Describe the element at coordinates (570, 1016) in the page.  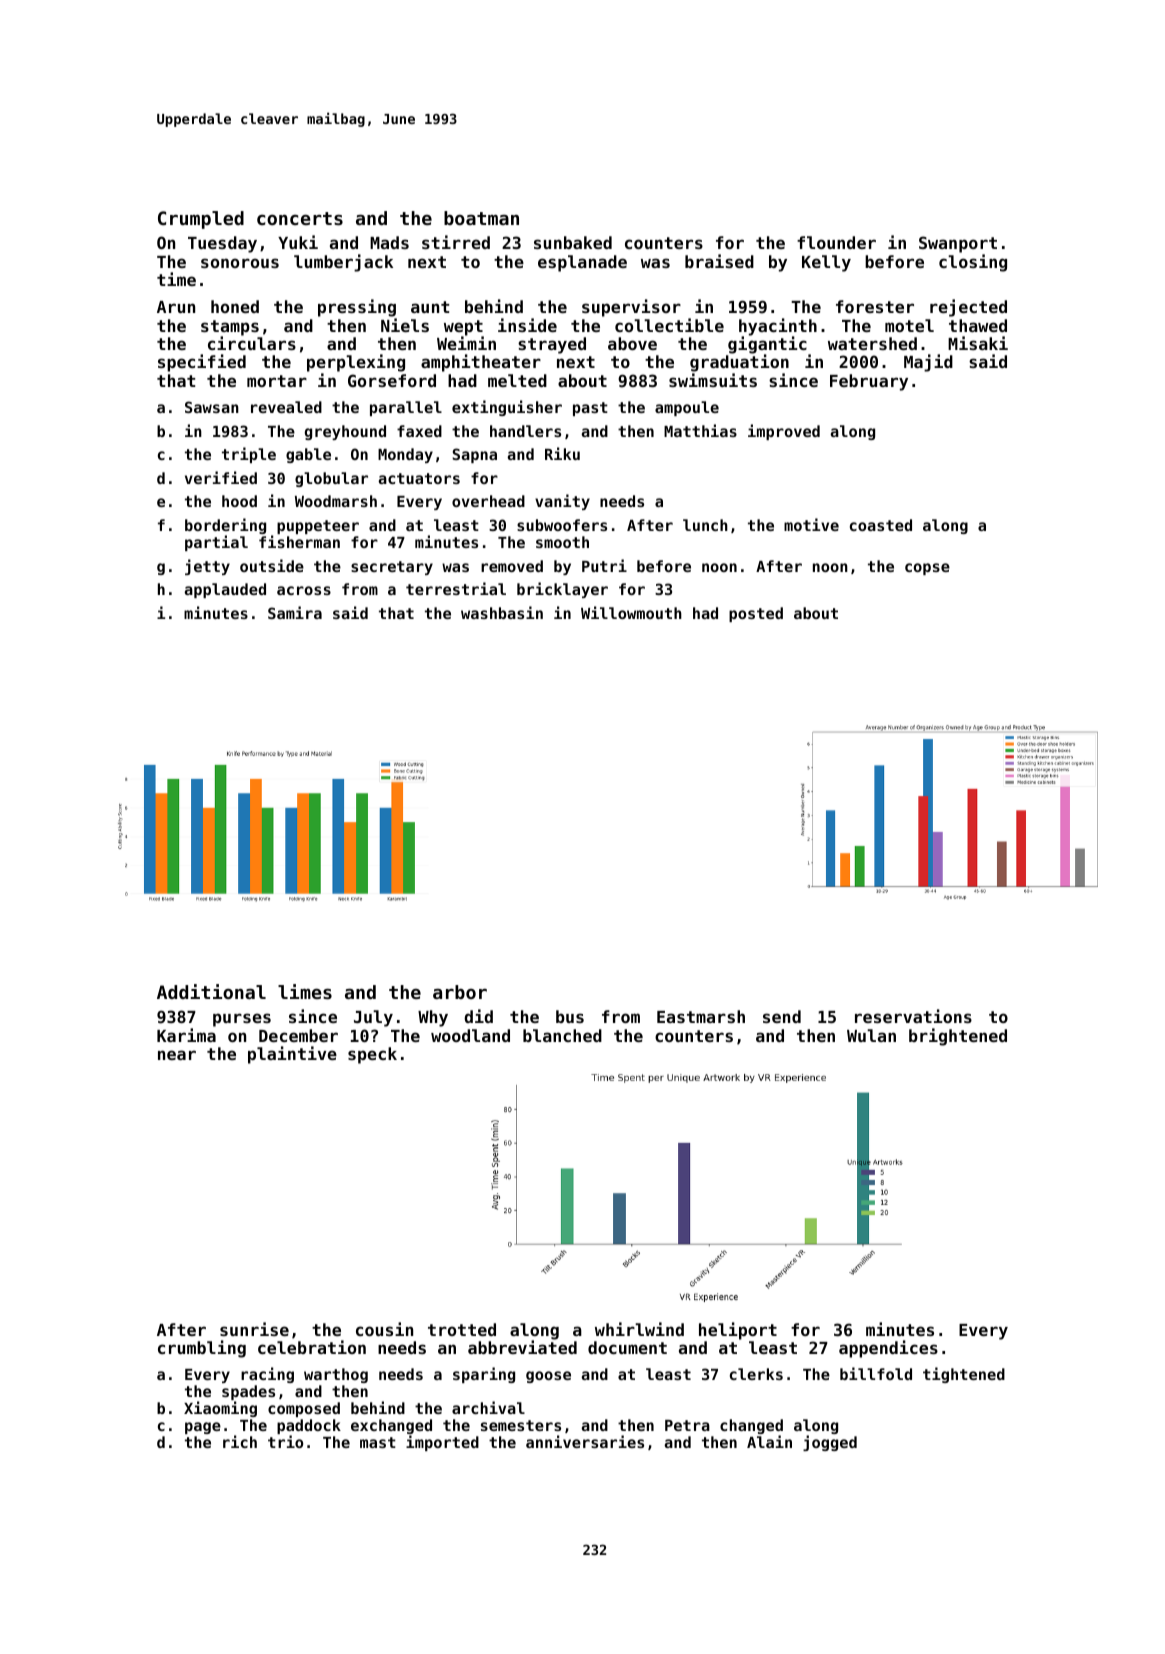
I see `bus` at that location.
